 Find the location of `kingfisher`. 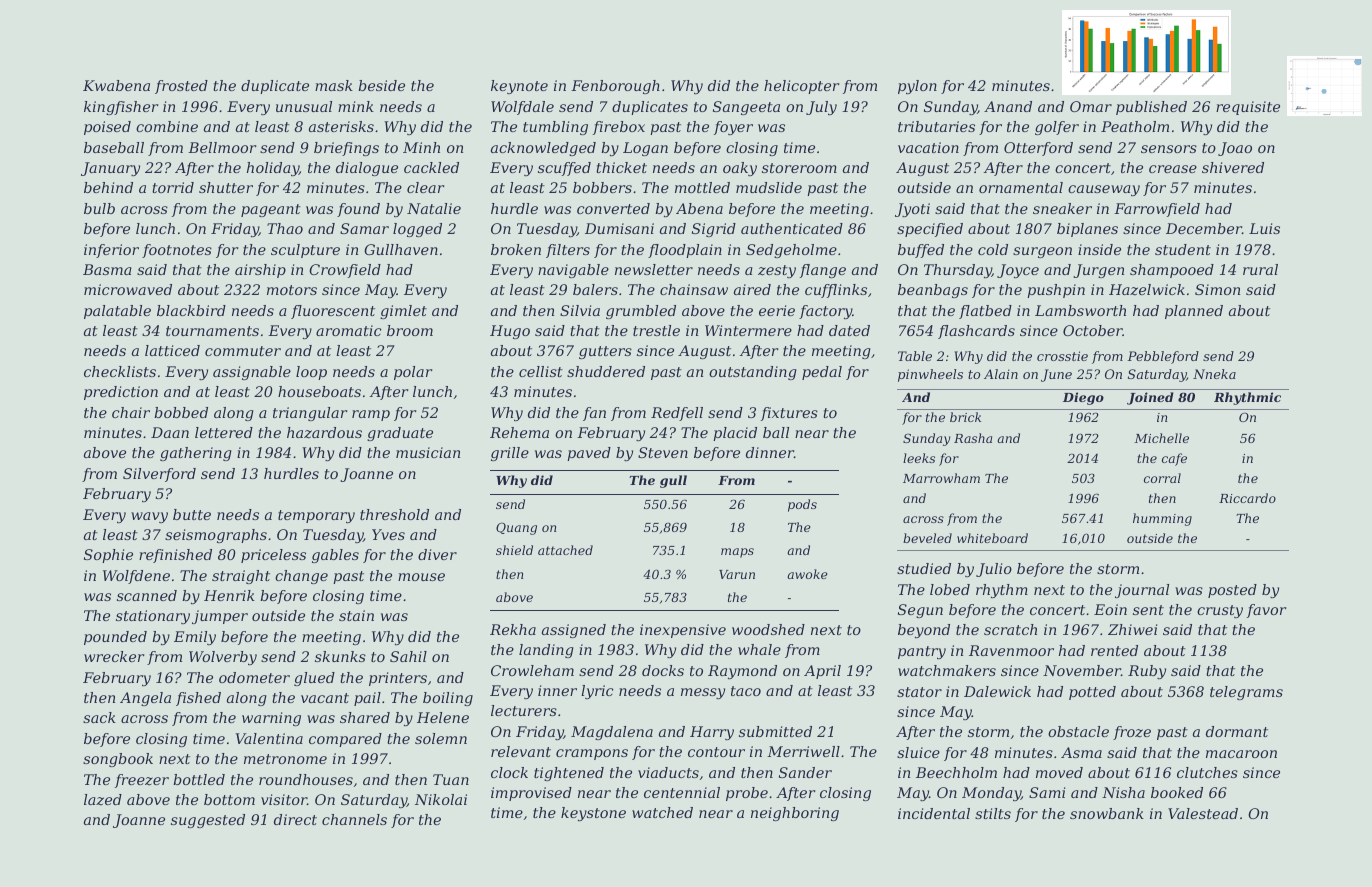

kingfisher is located at coordinates (121, 108).
